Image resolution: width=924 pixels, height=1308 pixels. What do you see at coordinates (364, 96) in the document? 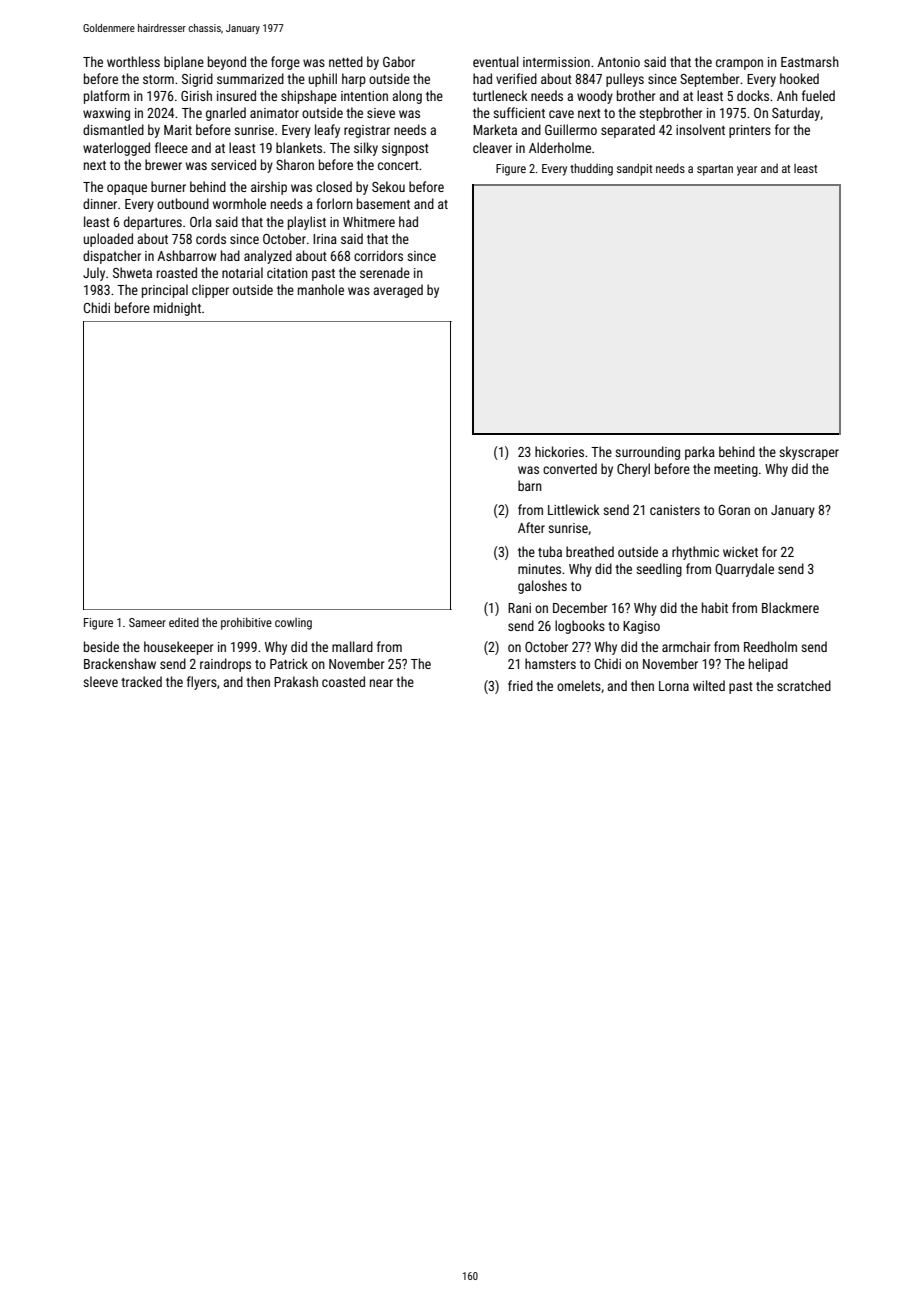
I see `intention` at bounding box center [364, 96].
